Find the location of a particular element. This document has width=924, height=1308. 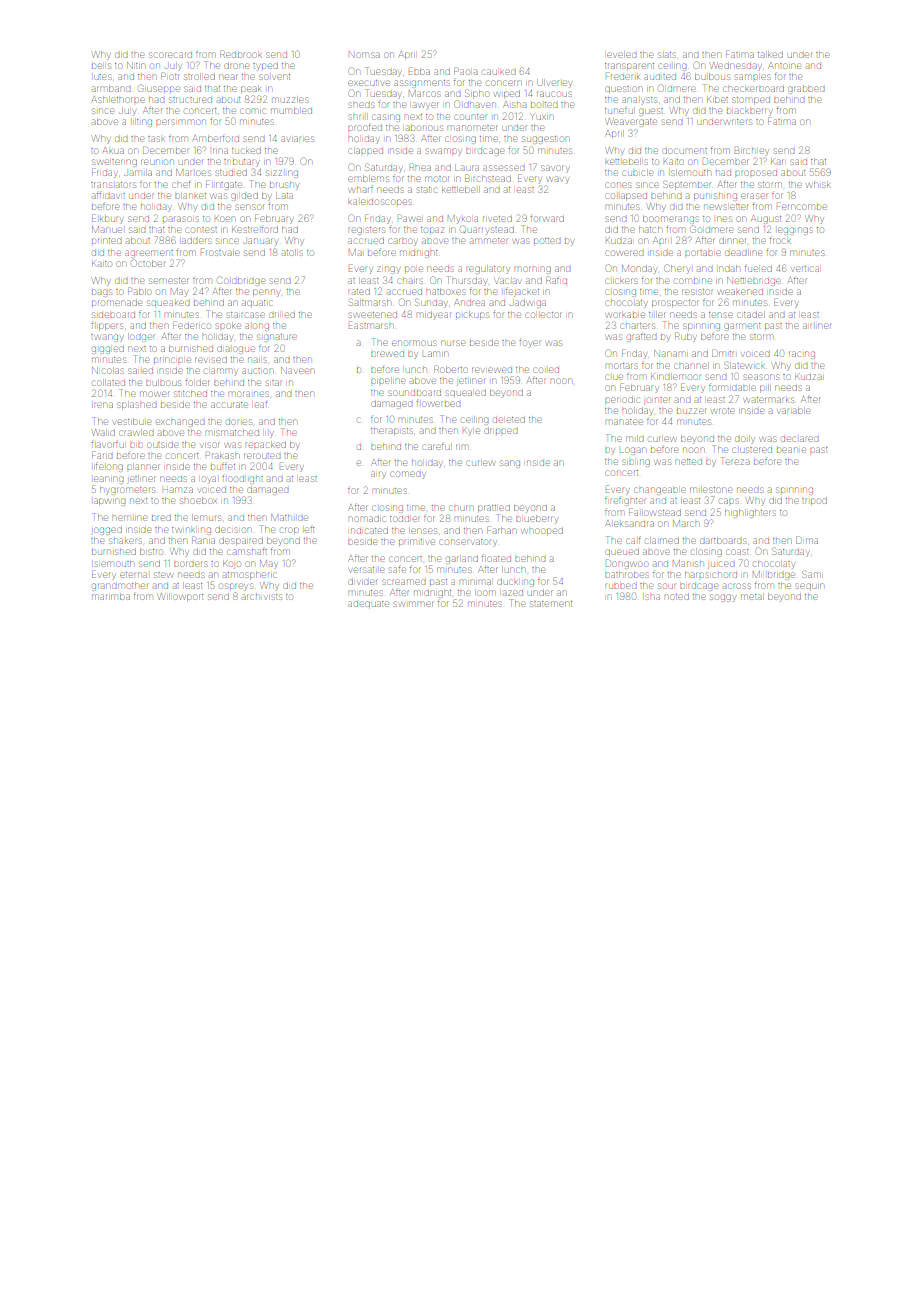

structured is located at coordinates (190, 100).
